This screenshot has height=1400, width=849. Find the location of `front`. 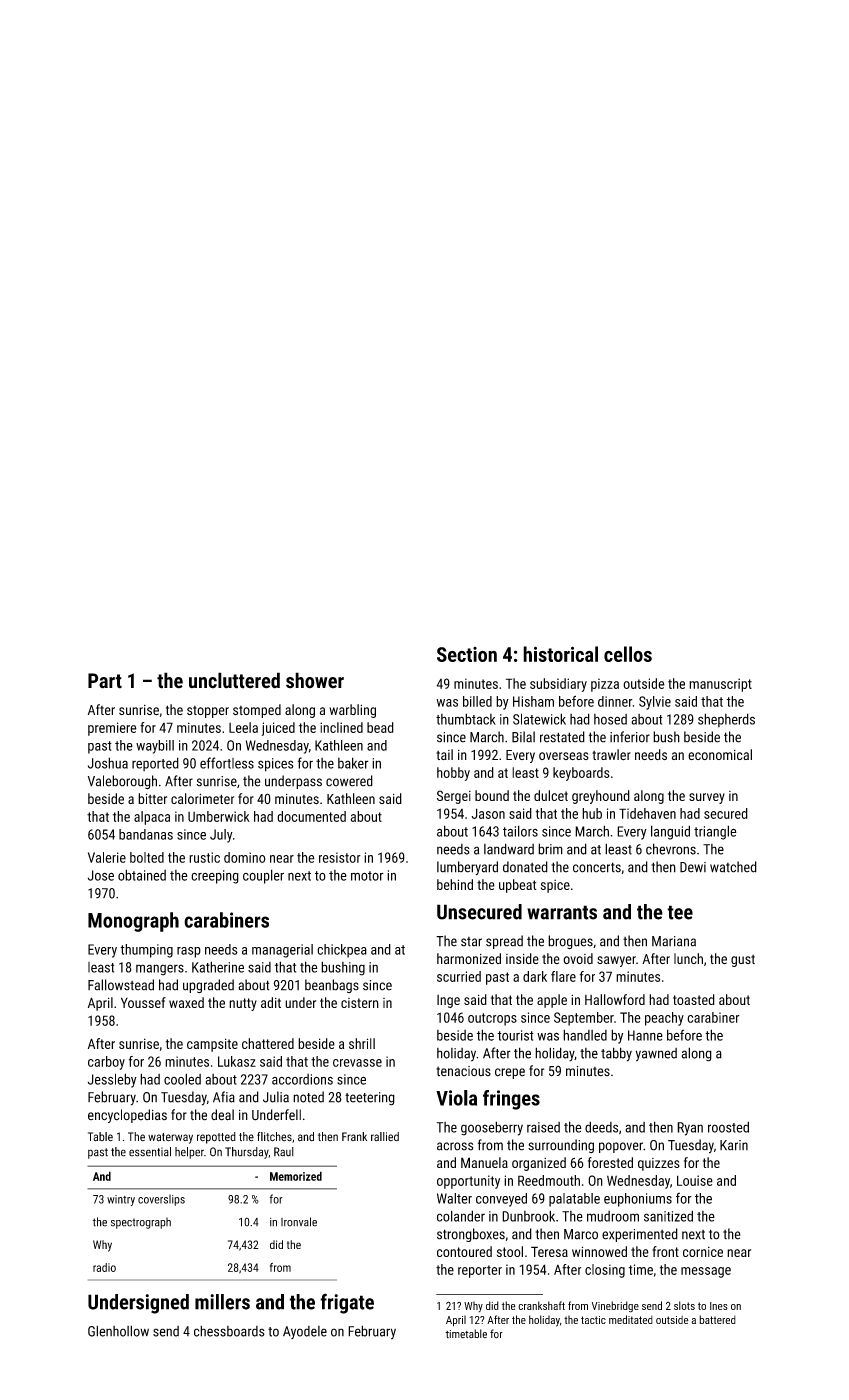

front is located at coordinates (665, 1251).
